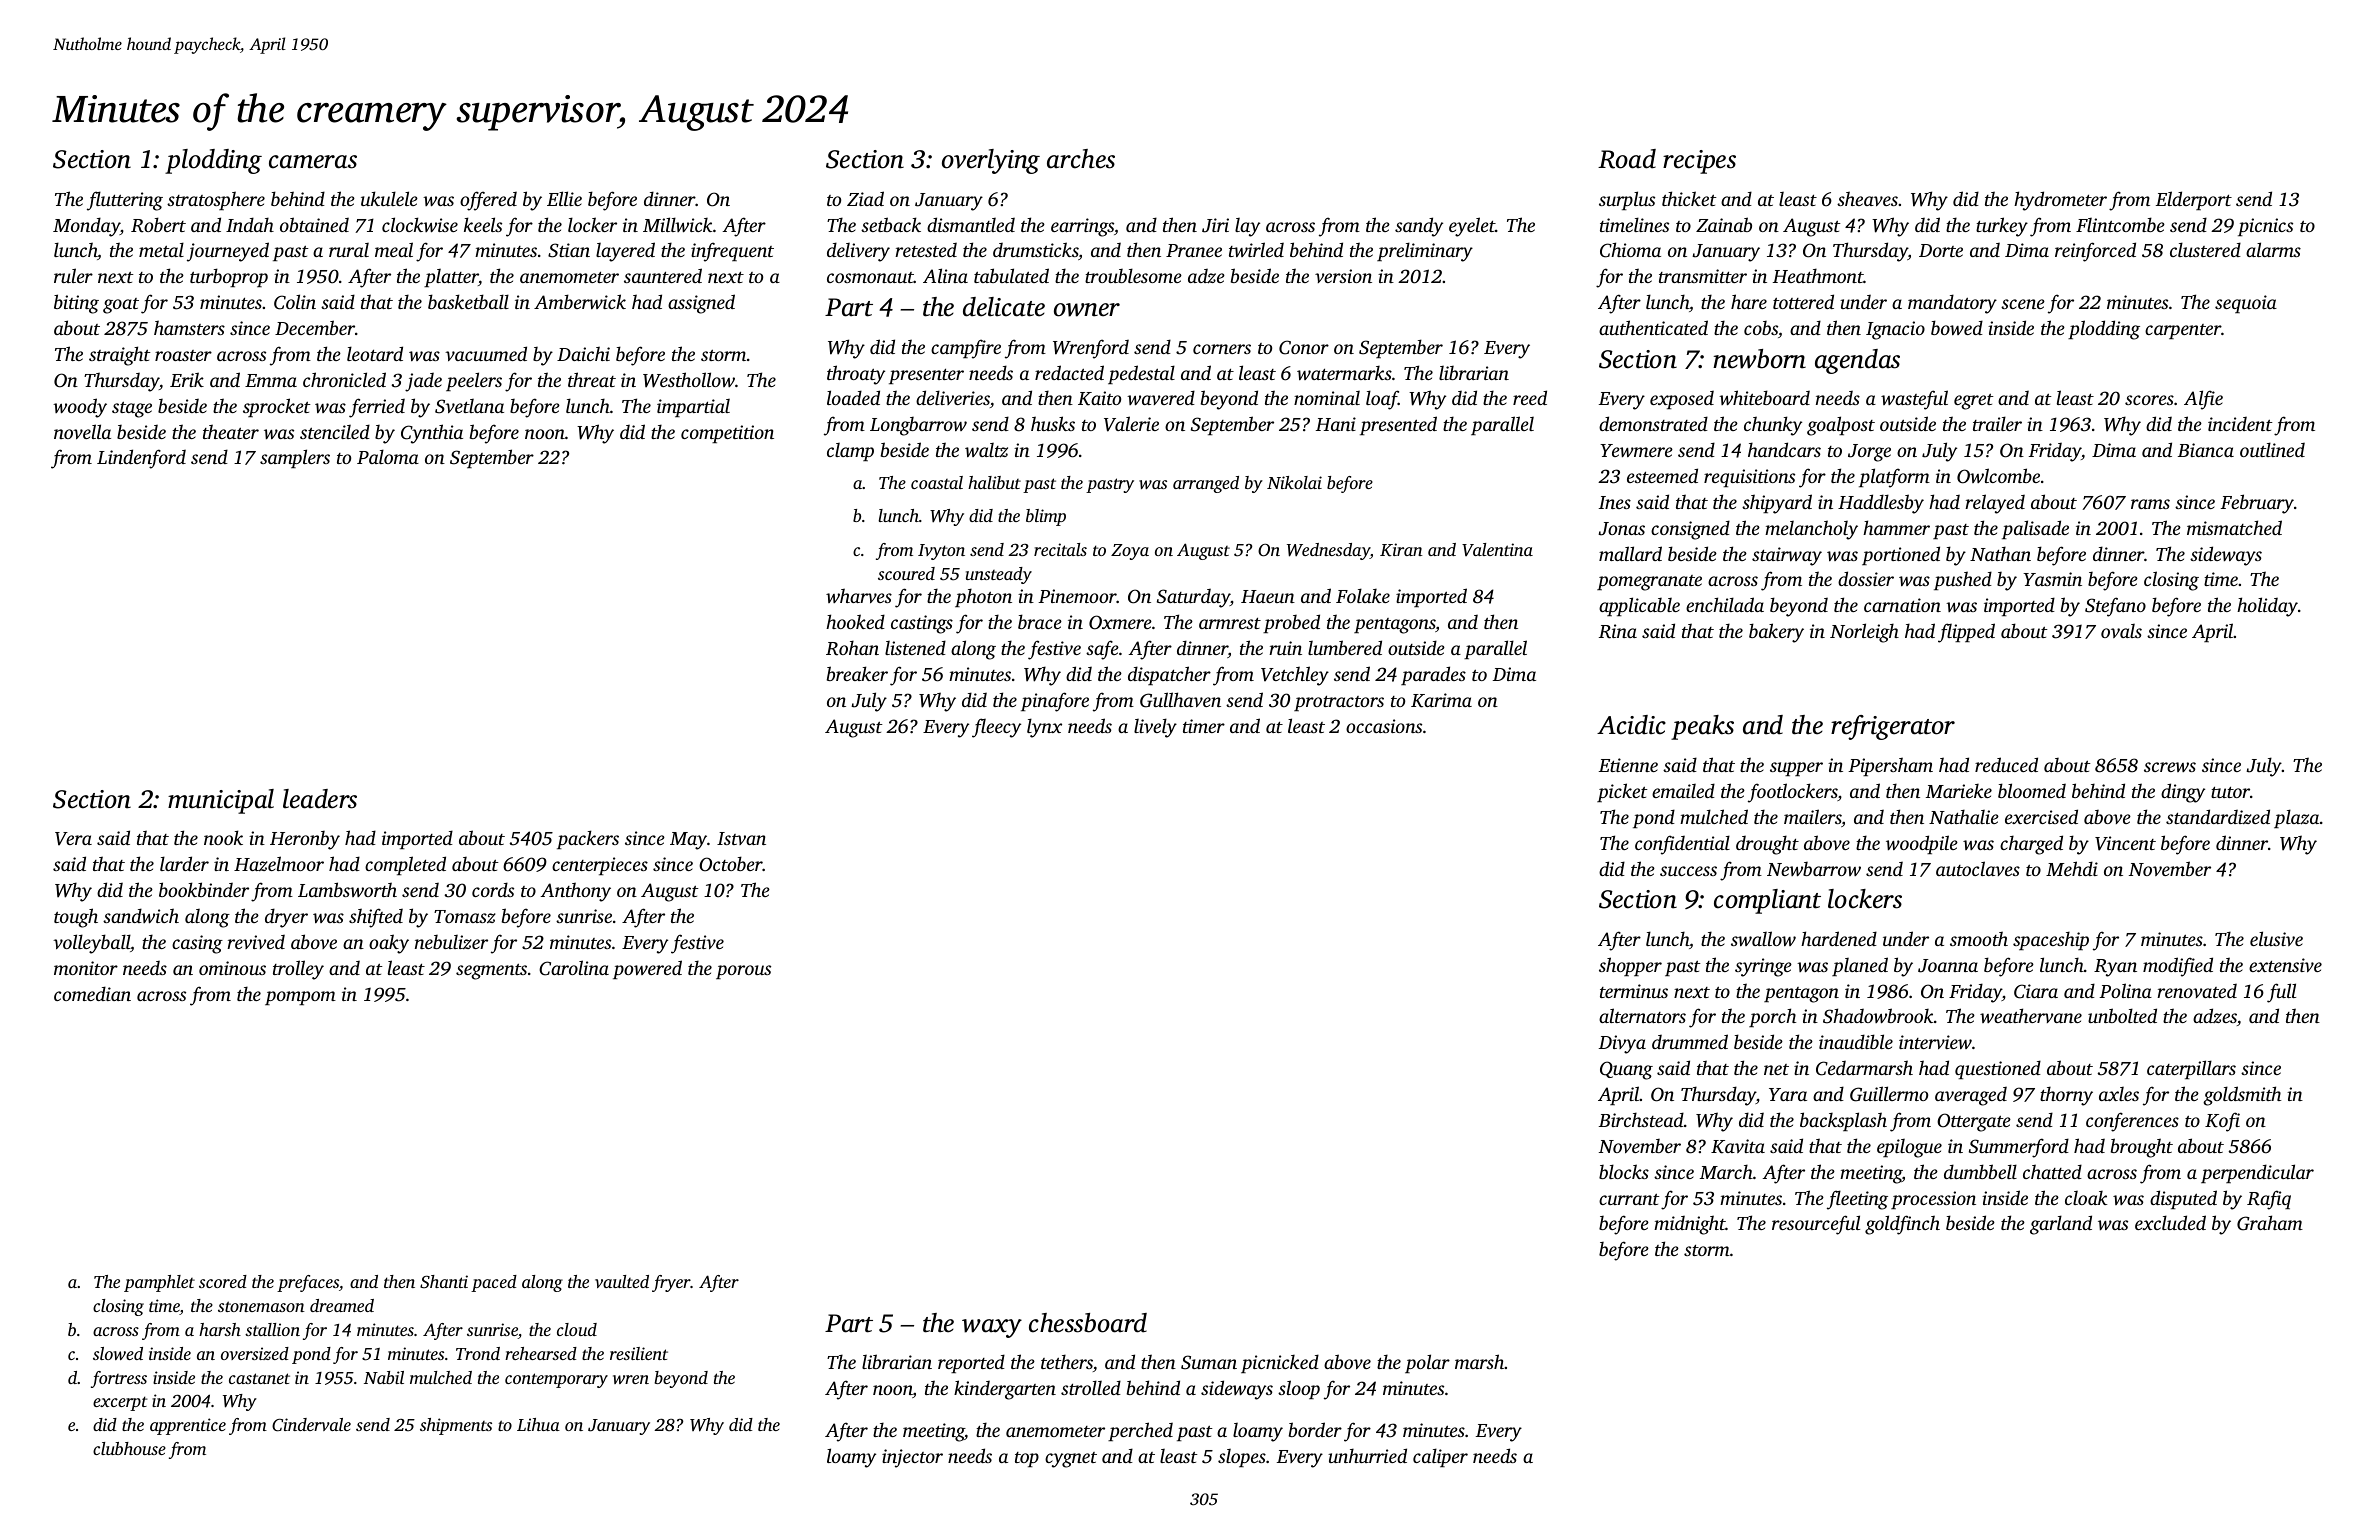  Describe the element at coordinates (1081, 159) in the document. I see `arches` at that location.
